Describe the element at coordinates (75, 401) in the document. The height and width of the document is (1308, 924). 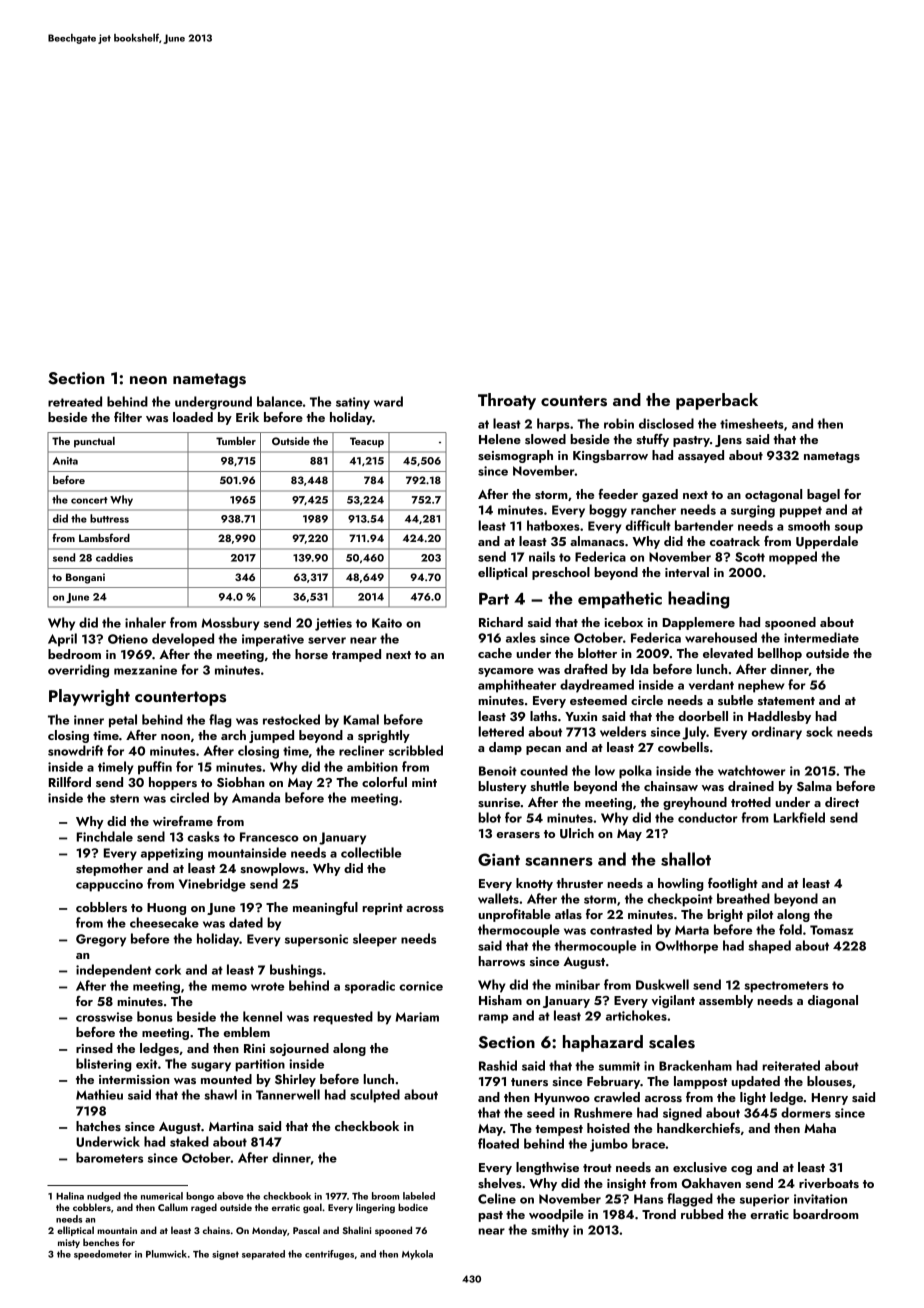
I see `retreated` at that location.
